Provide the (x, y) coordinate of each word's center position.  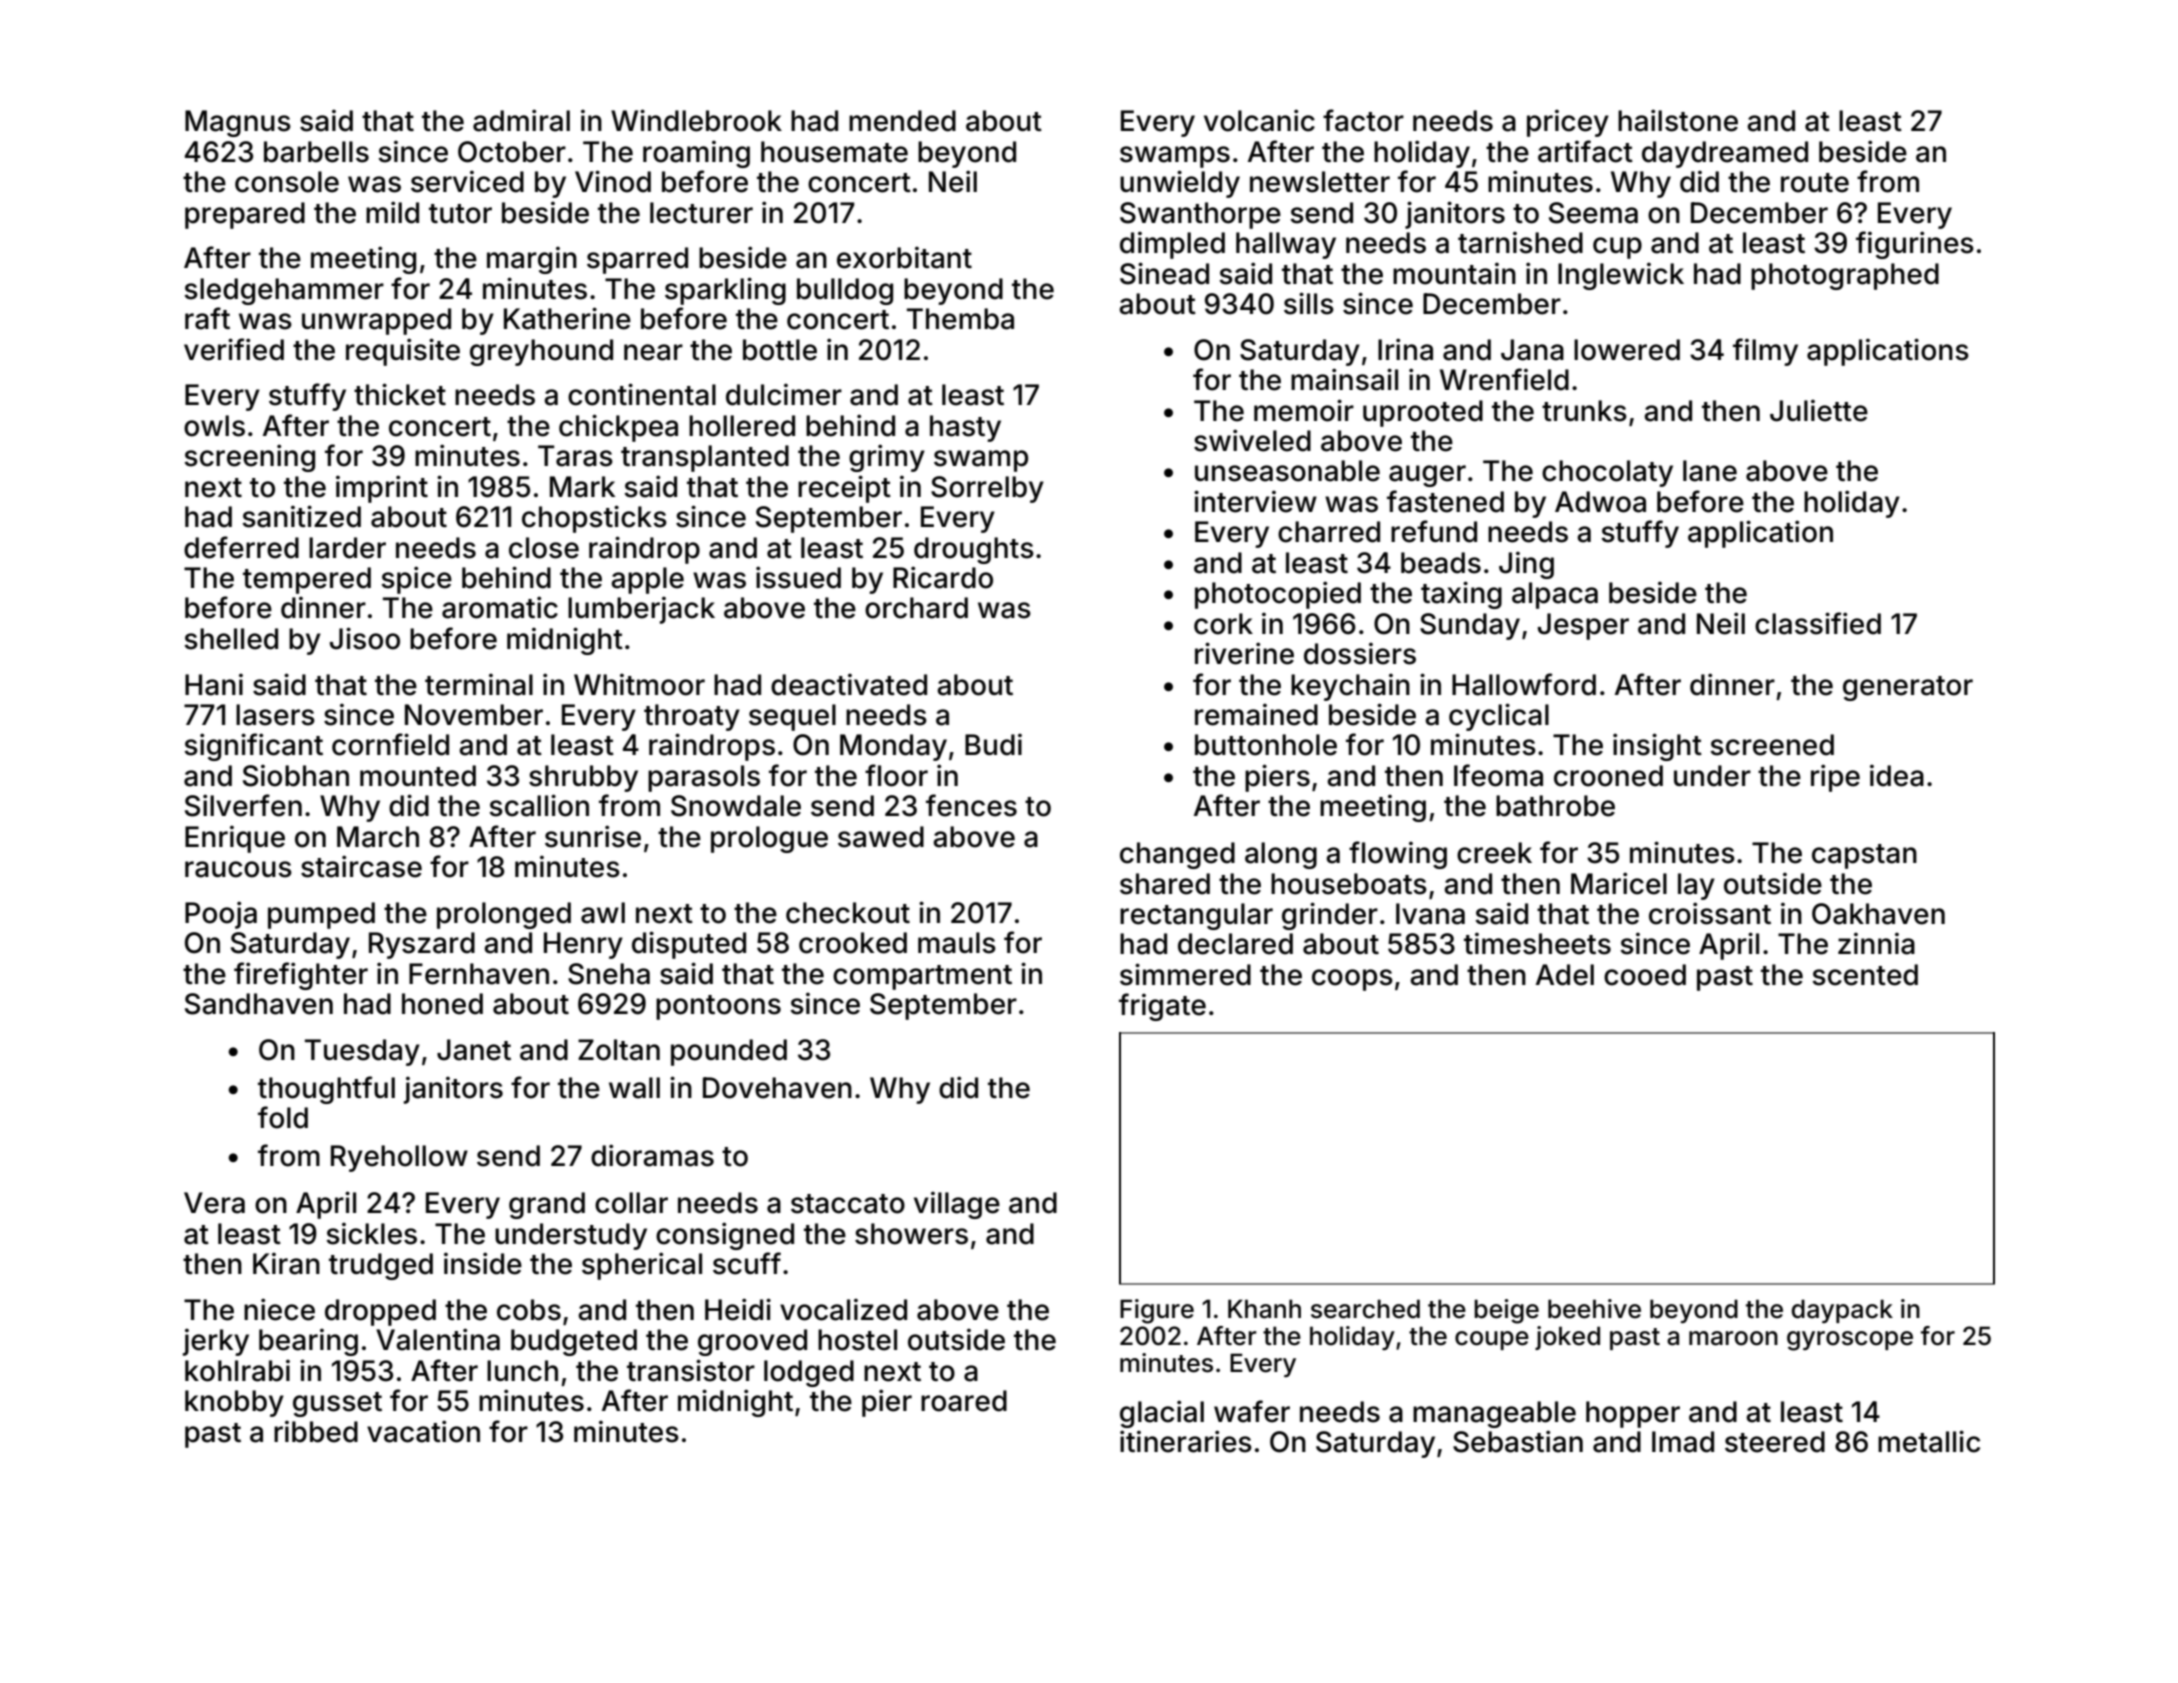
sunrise (593, 836)
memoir (1304, 410)
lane (1710, 471)
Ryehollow (399, 1158)
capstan (1864, 856)
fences (971, 805)
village (957, 1205)
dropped (380, 1312)
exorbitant (904, 257)
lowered (1627, 350)
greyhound (541, 352)
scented (1865, 975)
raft (207, 318)
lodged (809, 1373)
